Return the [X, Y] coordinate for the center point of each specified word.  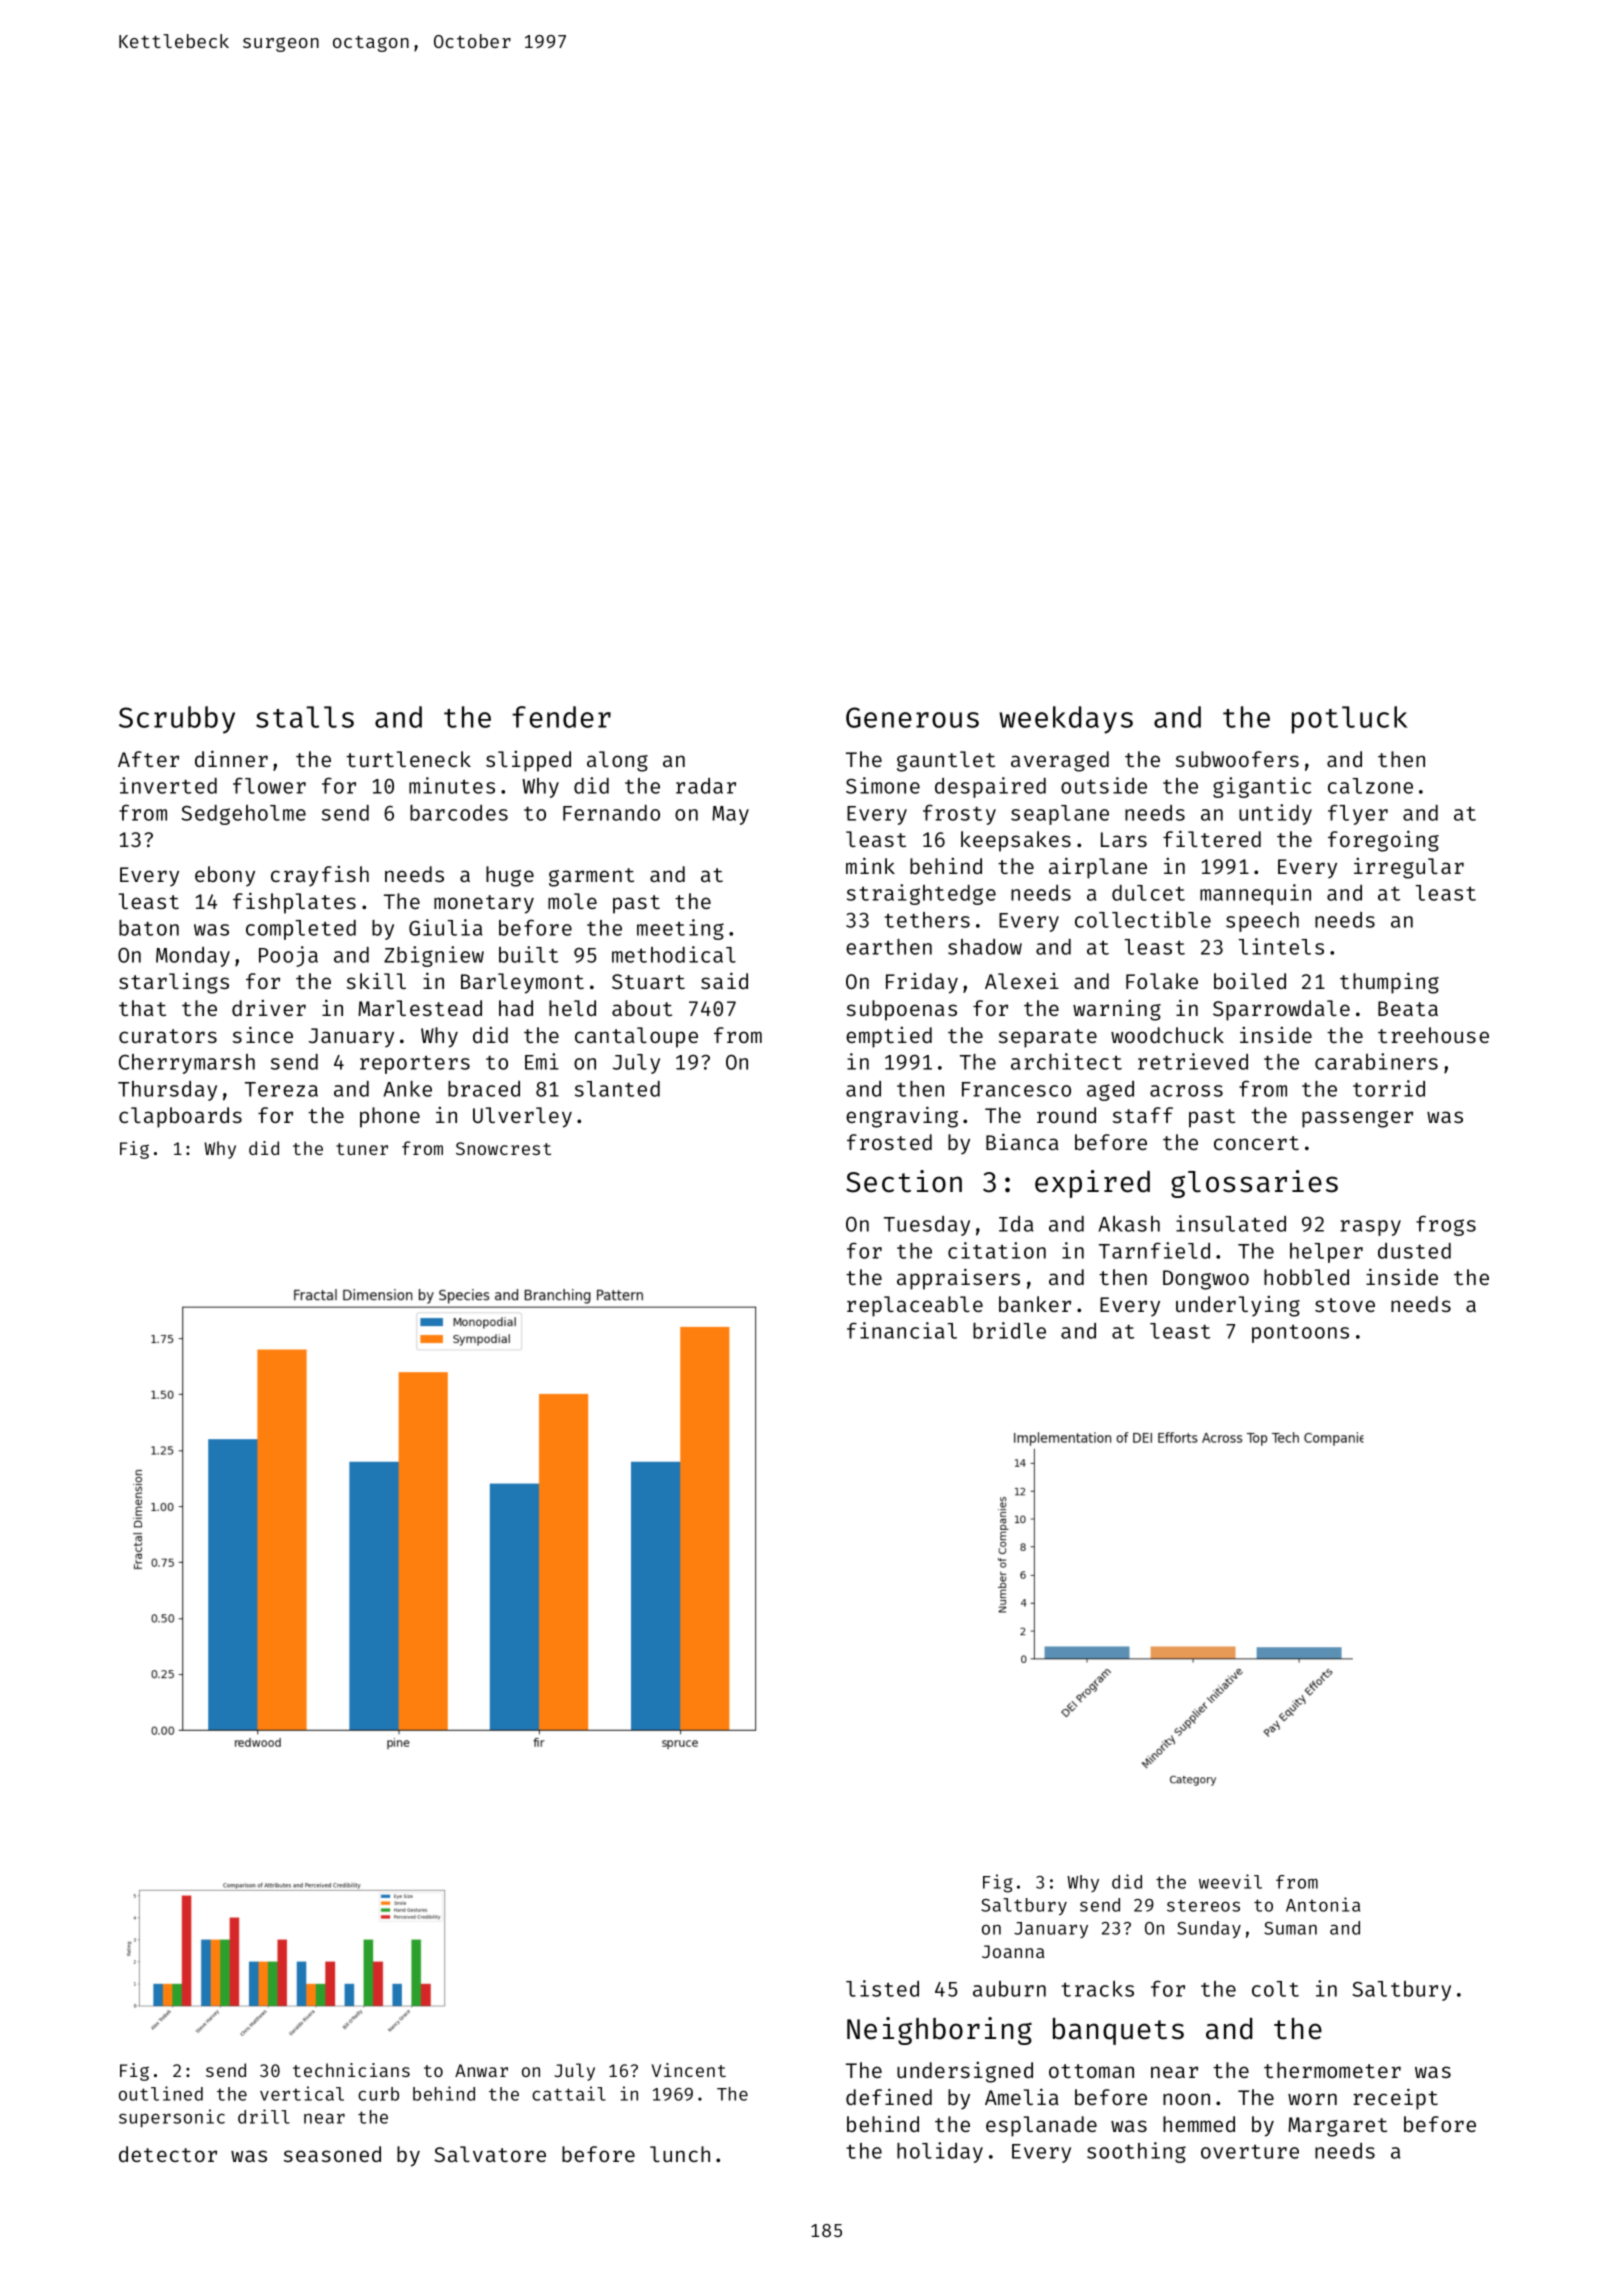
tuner [362, 1149]
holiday [940, 2152]
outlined [161, 2093]
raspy [1370, 1228]
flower [269, 785]
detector [168, 2154]
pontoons [1300, 1333]
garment [591, 877]
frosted [889, 1142]
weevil [1230, 1881]
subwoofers [1237, 759]
